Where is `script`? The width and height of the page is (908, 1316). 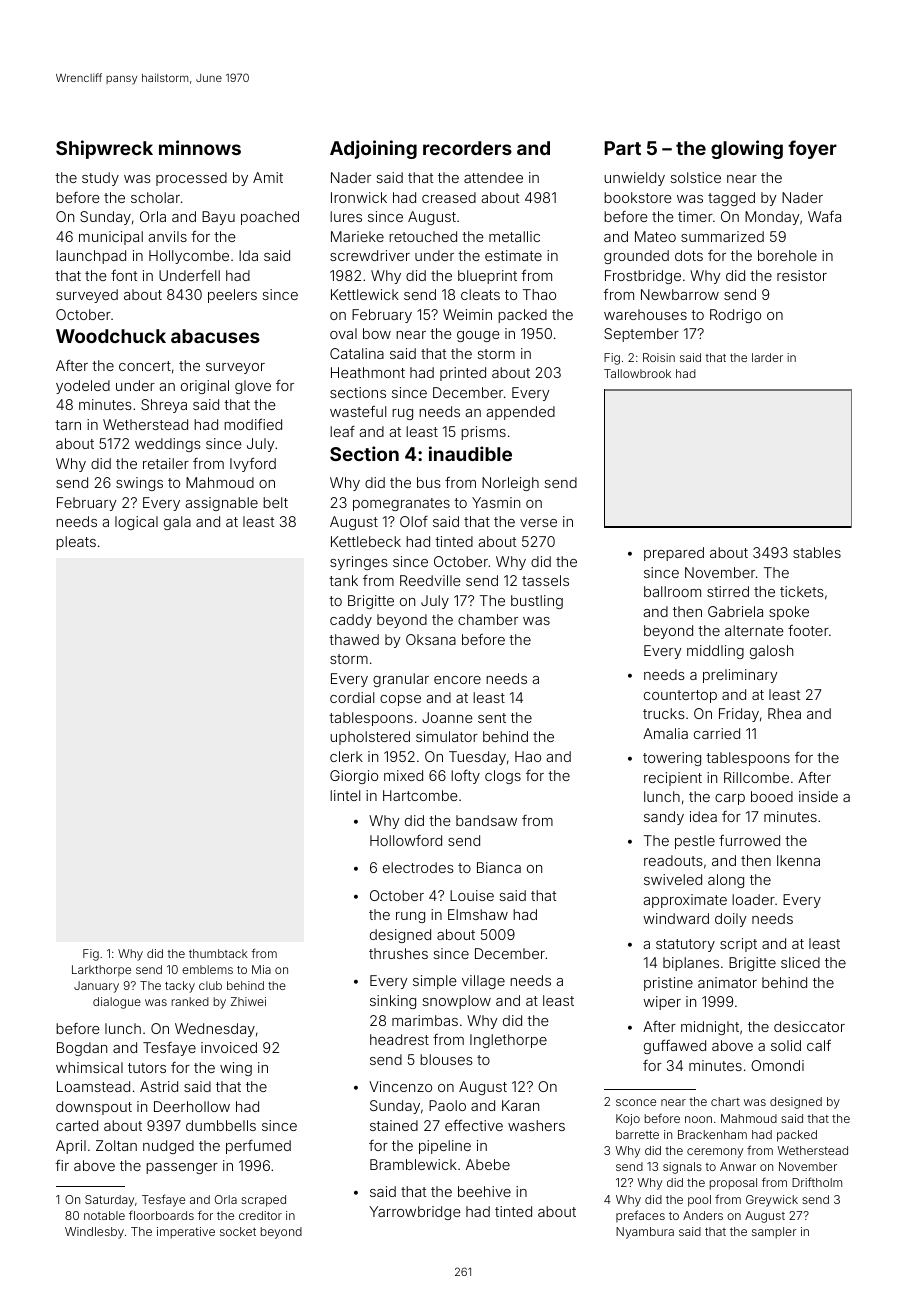 script is located at coordinates (738, 945).
